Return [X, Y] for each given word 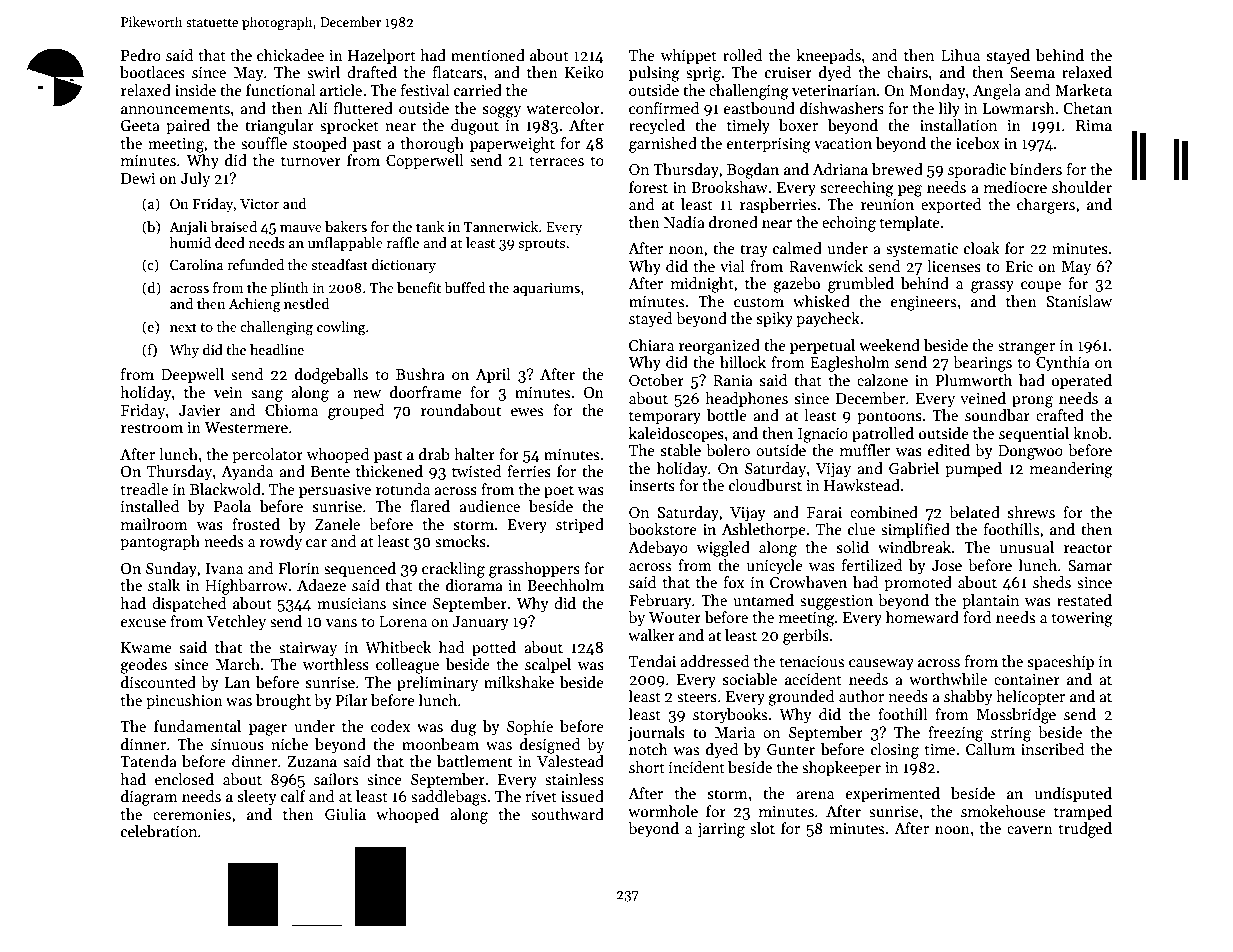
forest [648, 187]
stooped [320, 144]
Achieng [255, 305]
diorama [474, 585]
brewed [897, 169]
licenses [954, 266]
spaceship [1061, 662]
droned [733, 222]
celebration [159, 831]
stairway [308, 649]
